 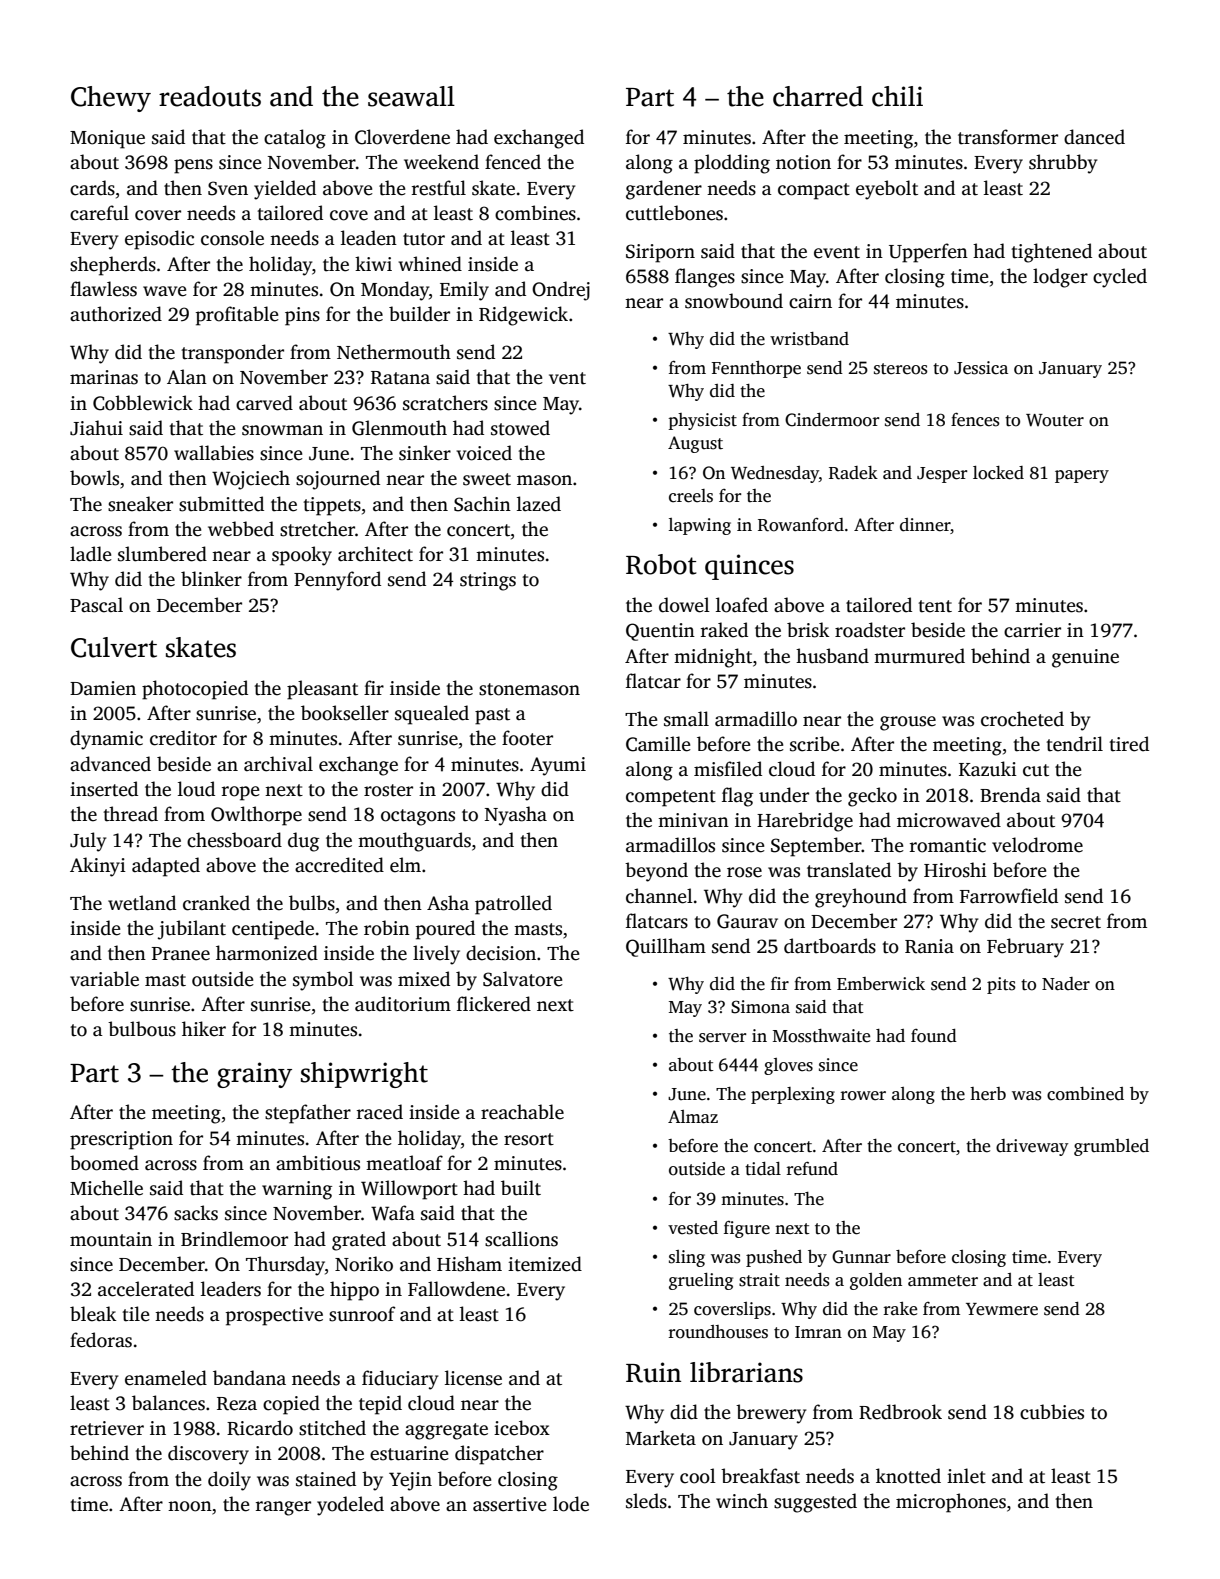 I want to click on carrier, so click(x=1032, y=630).
